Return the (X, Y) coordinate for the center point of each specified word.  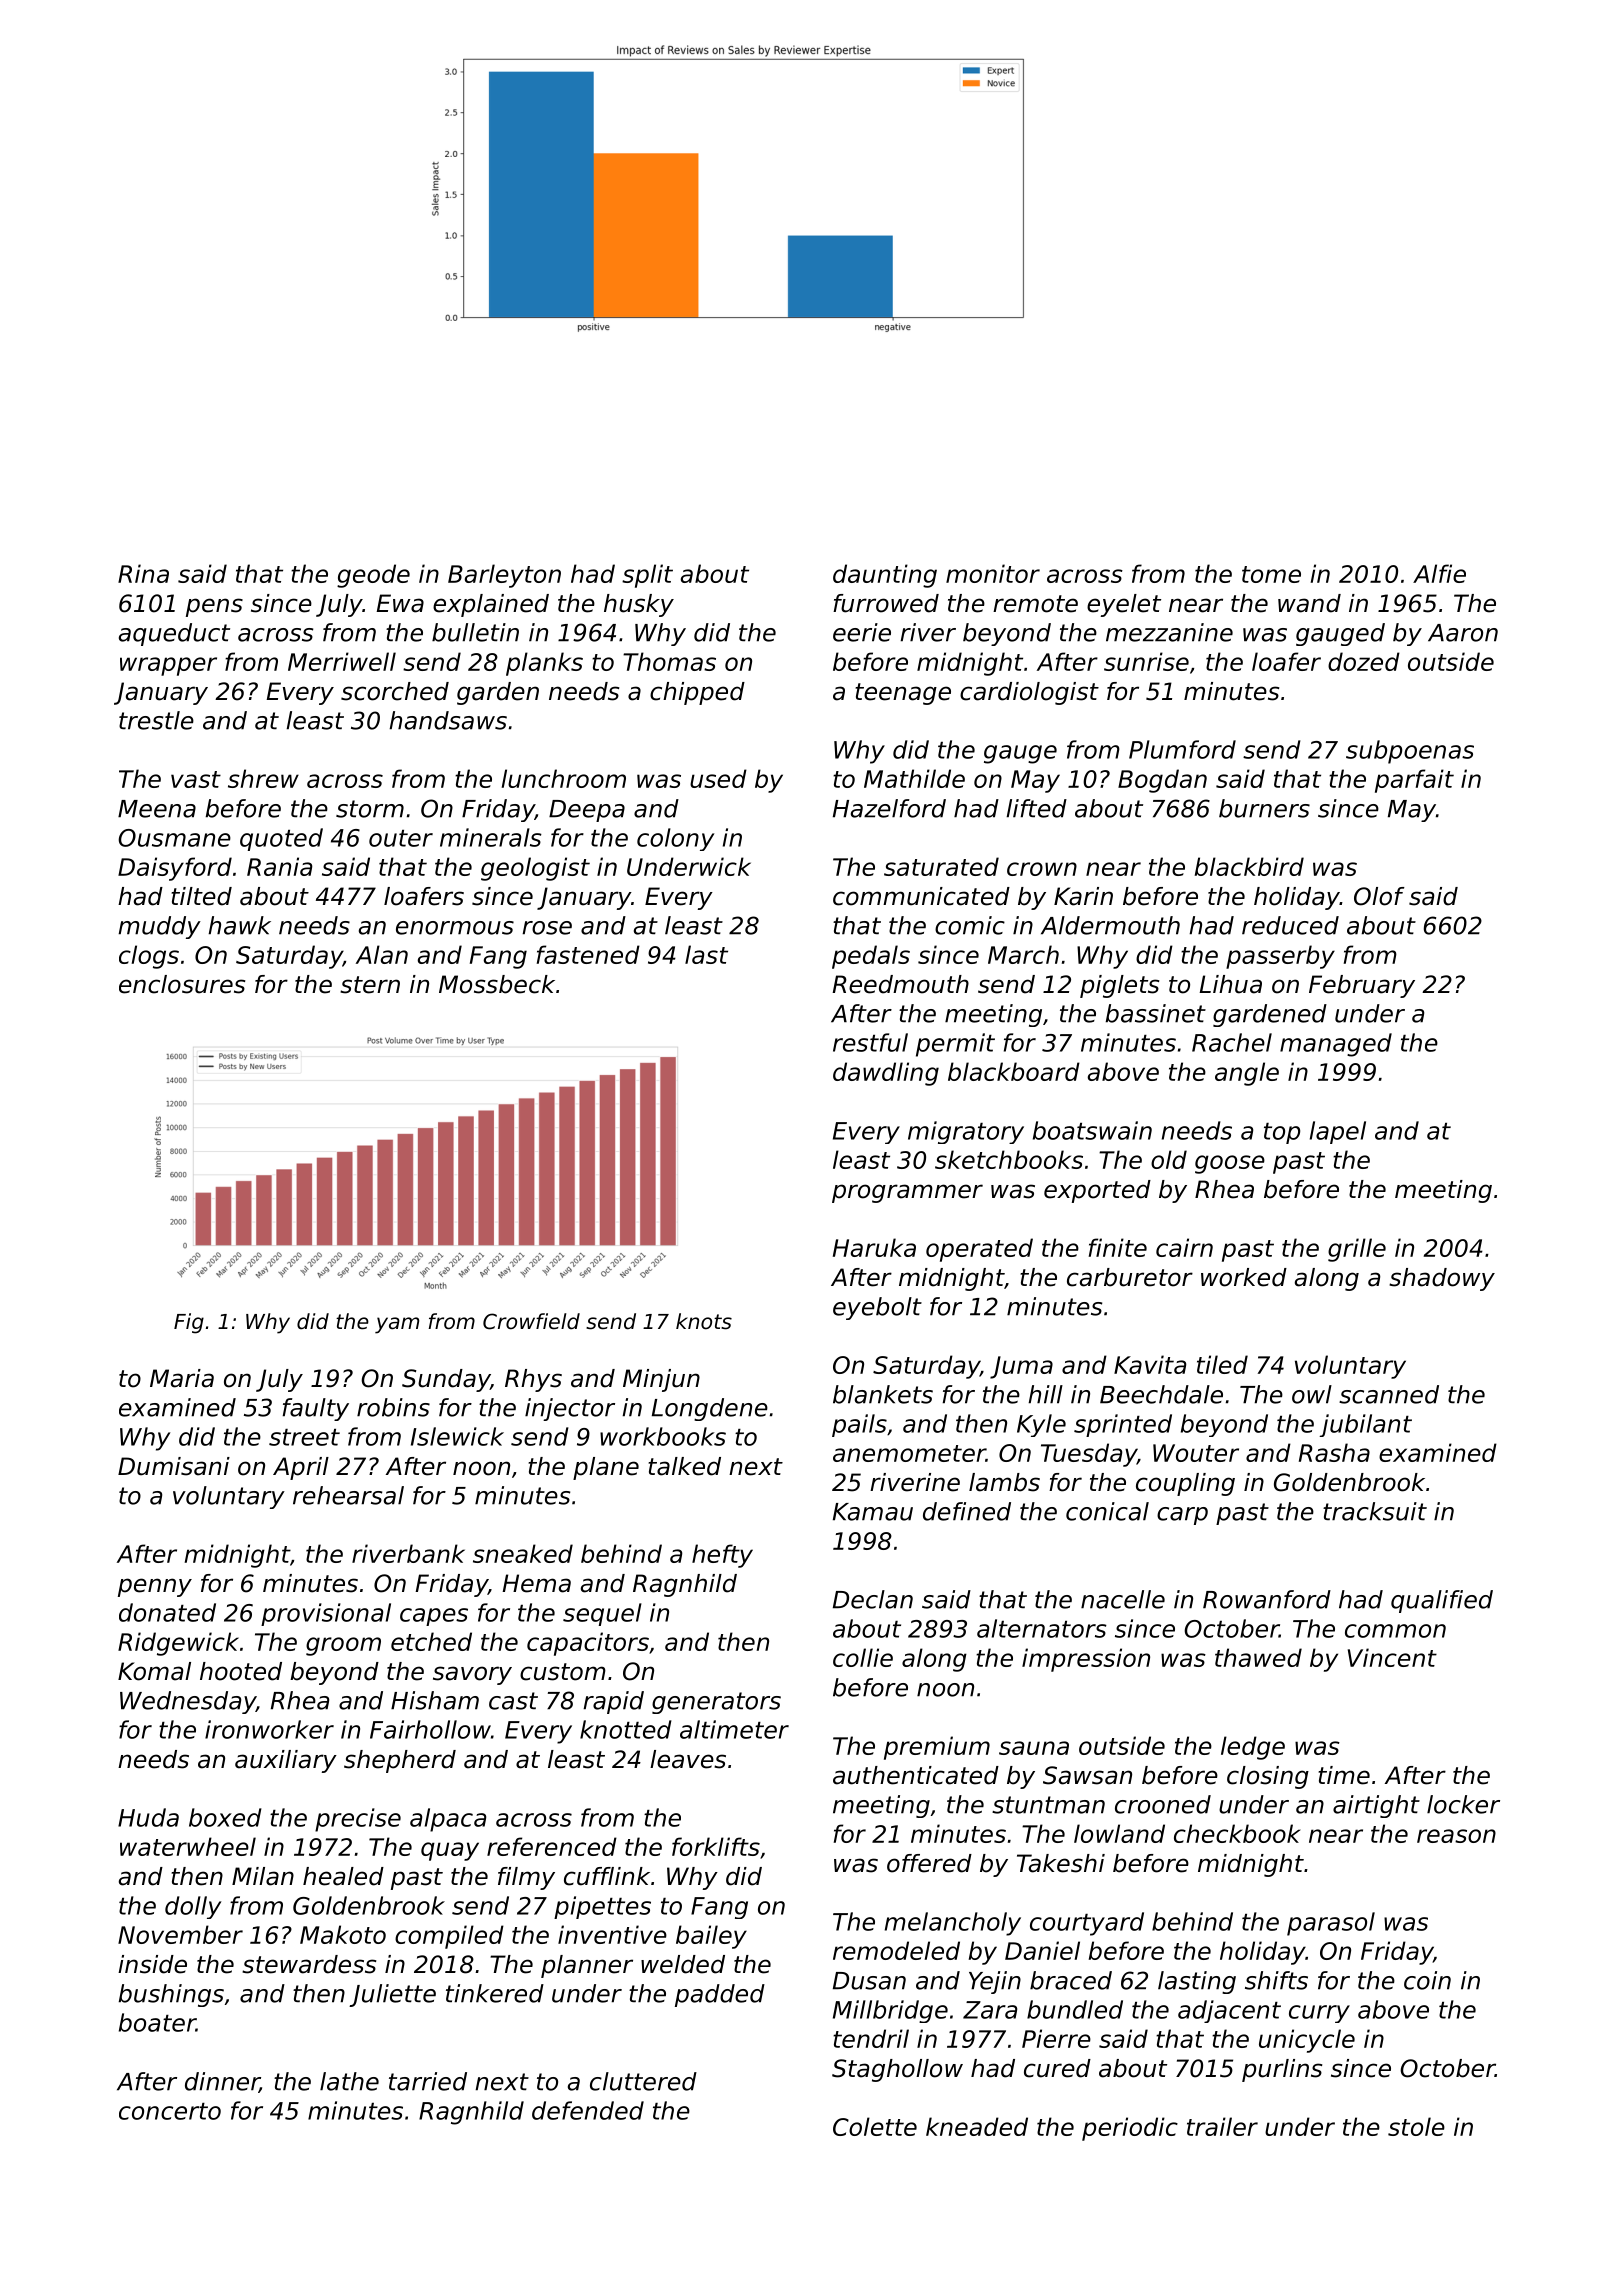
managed (1336, 1045)
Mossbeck (497, 984)
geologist (535, 869)
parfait (1414, 781)
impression (1086, 1660)
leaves (688, 1759)
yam (397, 1325)
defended (588, 2110)
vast (196, 779)
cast (513, 1701)
